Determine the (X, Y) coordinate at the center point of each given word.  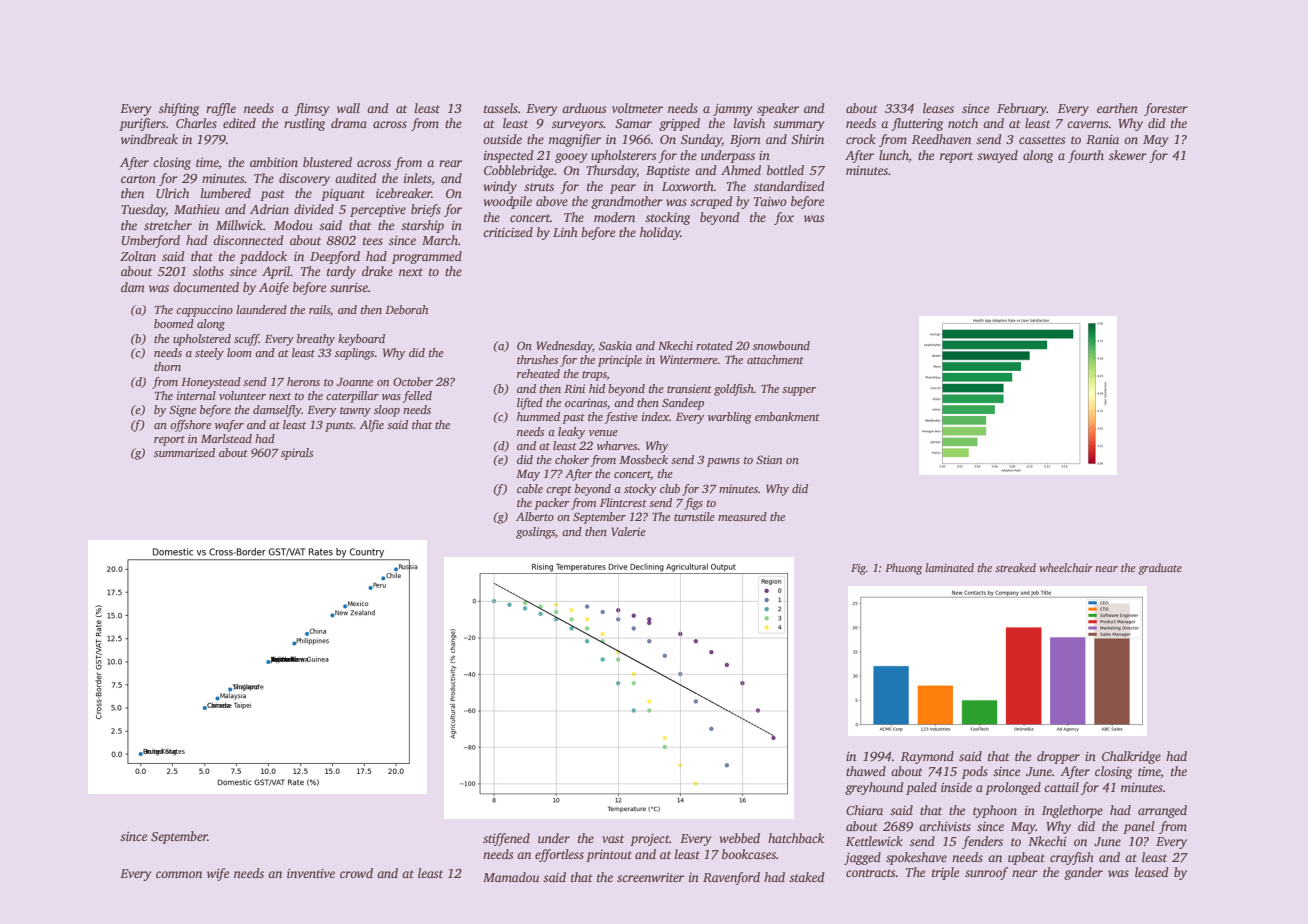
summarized (184, 452)
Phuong (903, 569)
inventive (311, 873)
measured (742, 516)
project (649, 840)
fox (784, 218)
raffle (221, 109)
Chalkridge (1131, 757)
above (552, 201)
